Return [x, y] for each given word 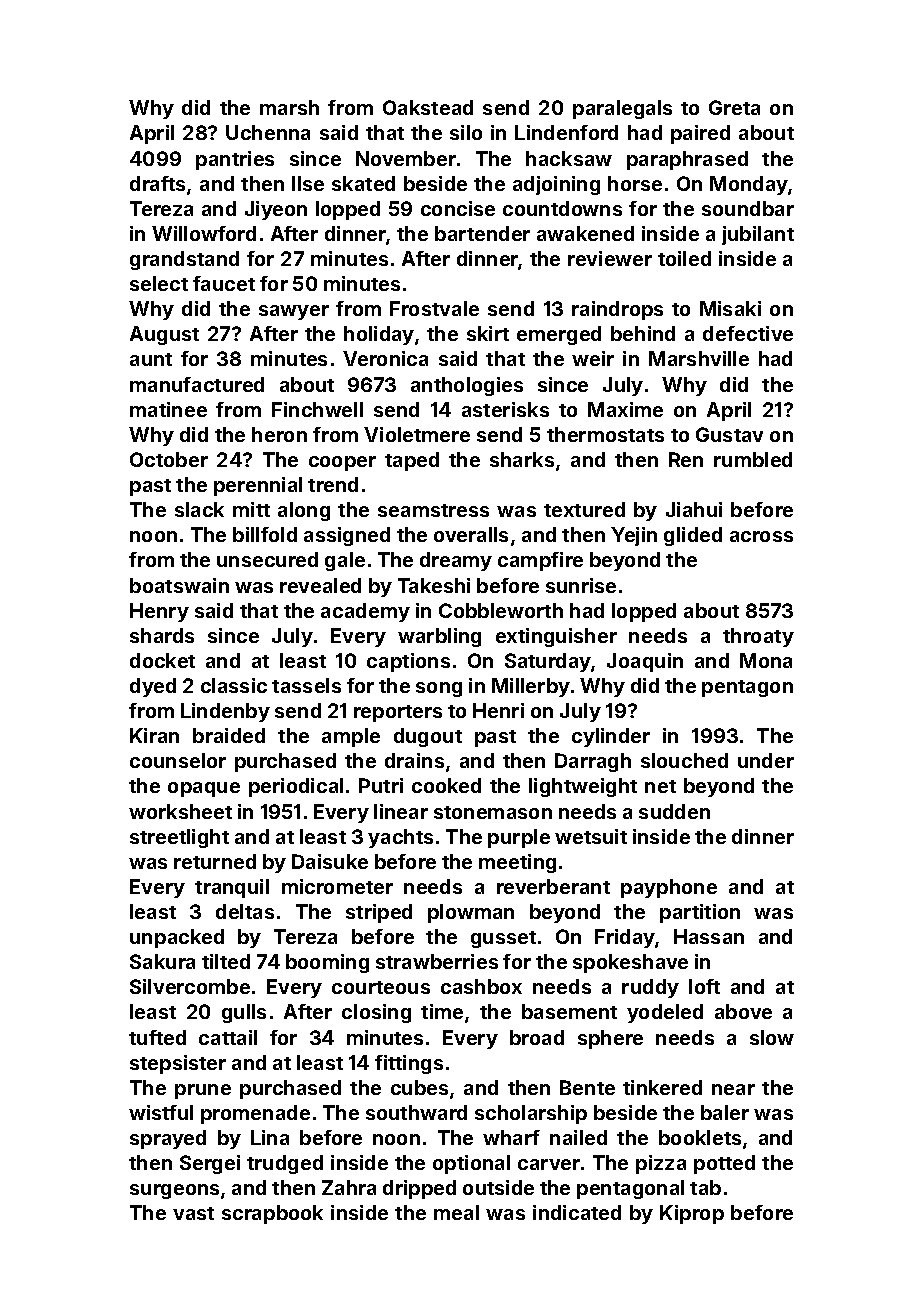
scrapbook [272, 1214]
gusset [503, 939]
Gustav [729, 434]
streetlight [179, 838]
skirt [488, 333]
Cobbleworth [501, 610]
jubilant [758, 235]
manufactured [197, 384]
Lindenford [566, 132]
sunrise [581, 585]
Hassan [709, 936]
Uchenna [268, 132]
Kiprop [692, 1214]
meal [456, 1212]
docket [162, 660]
